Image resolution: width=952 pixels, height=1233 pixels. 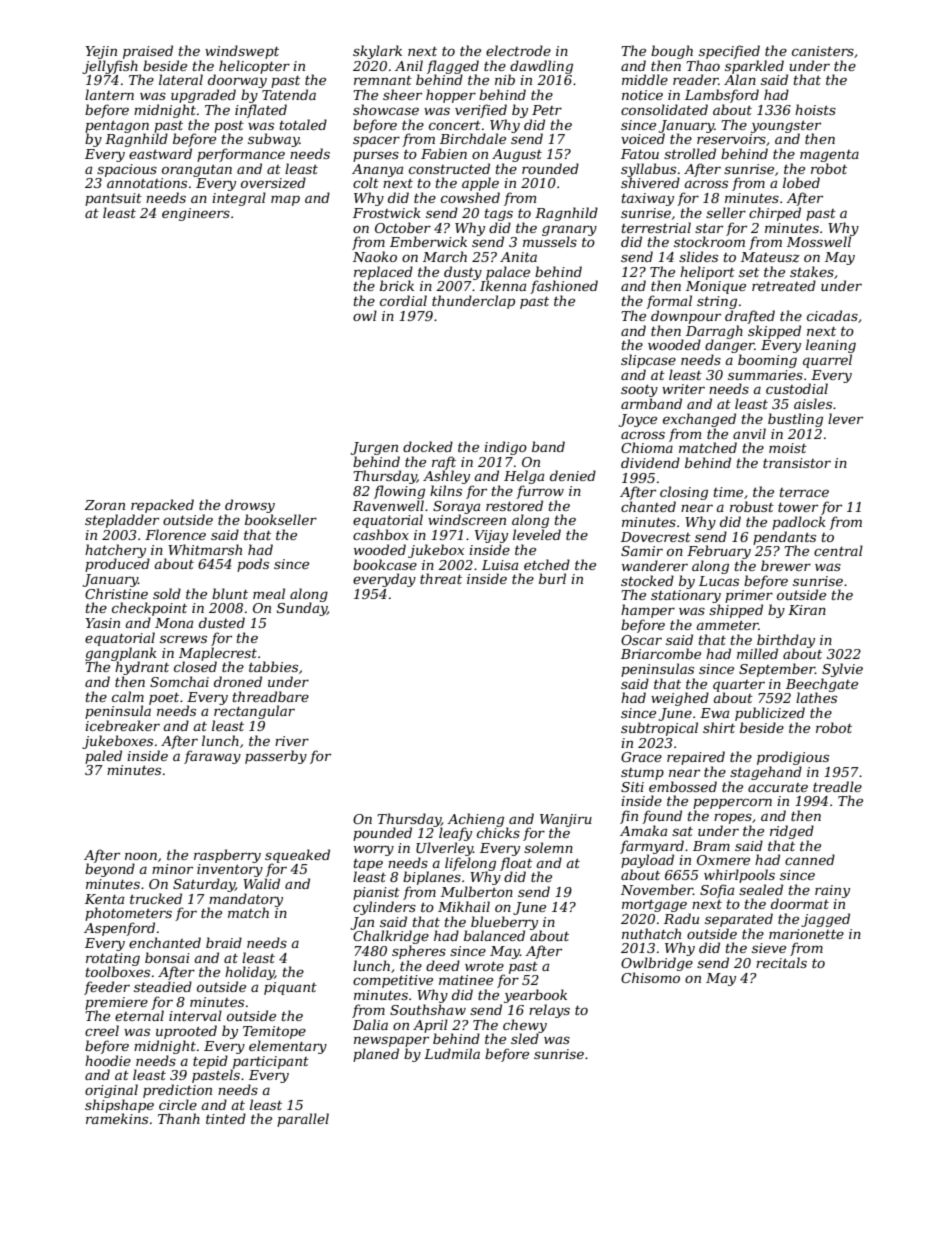 I want to click on recitals, so click(x=781, y=962).
